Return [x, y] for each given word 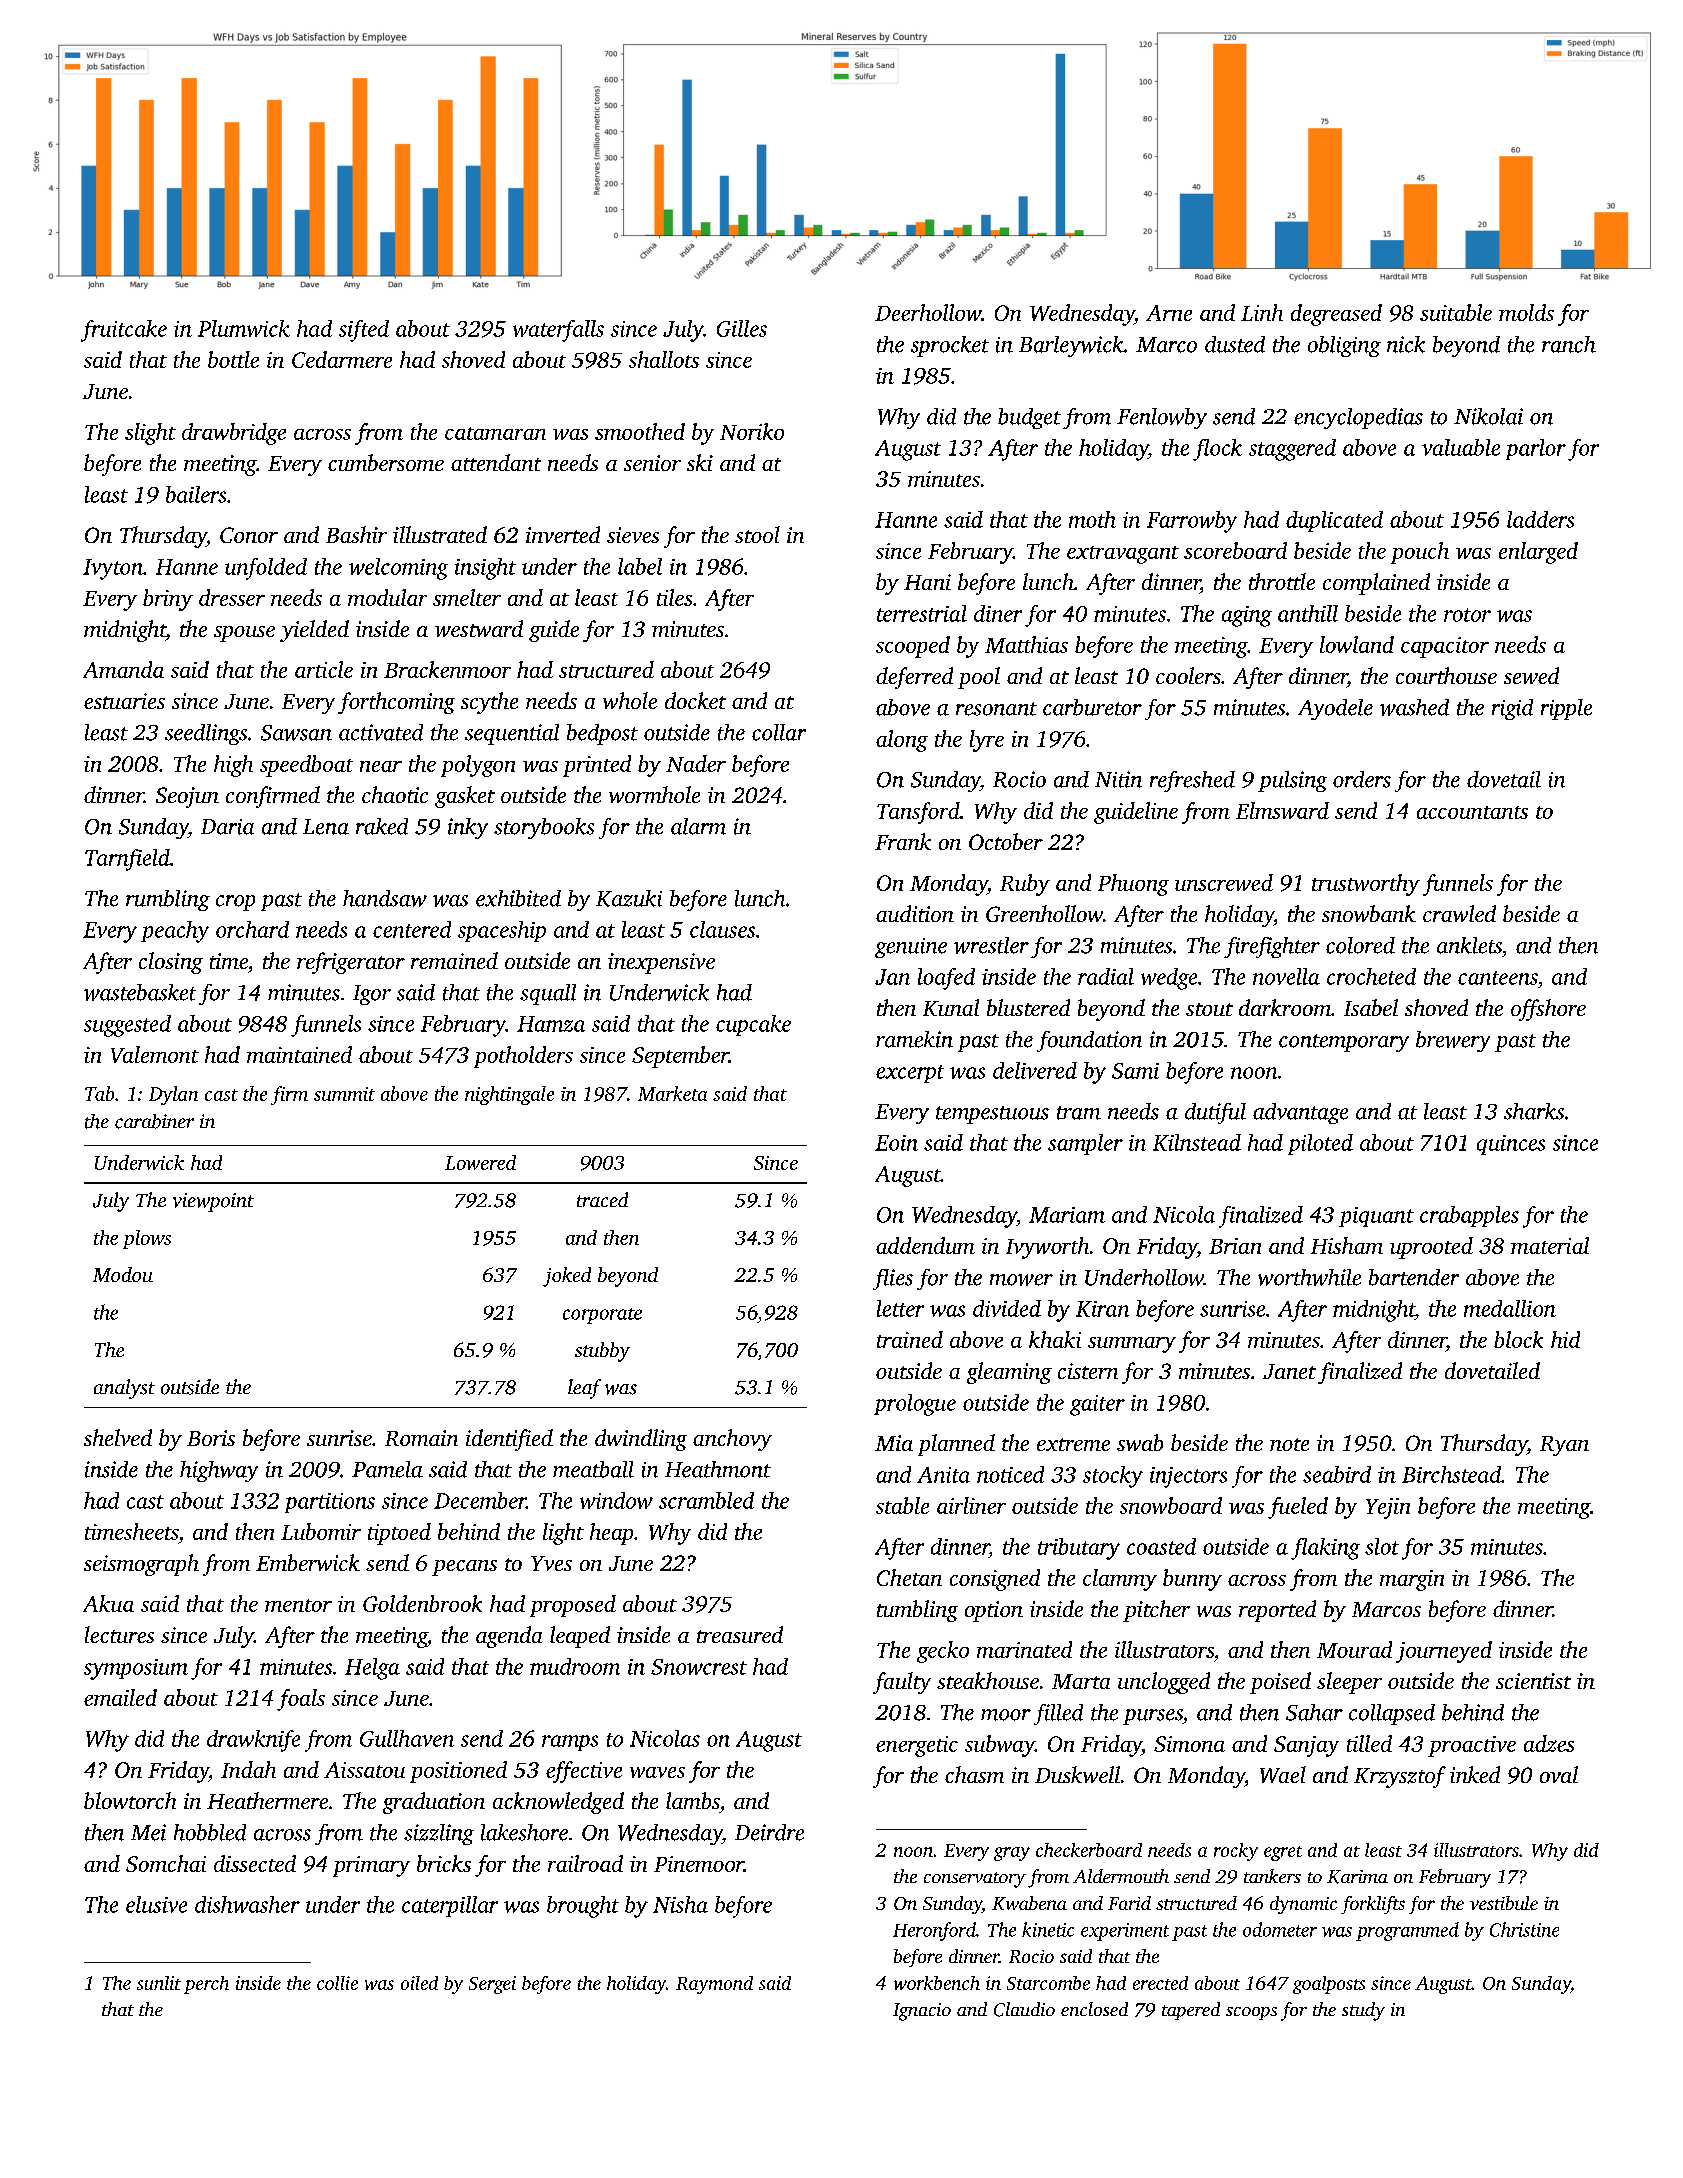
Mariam [1067, 1215]
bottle [233, 359]
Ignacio [922, 2012]
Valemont [155, 1054]
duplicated [1334, 521]
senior [652, 463]
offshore [1548, 1010]
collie [337, 1983]
